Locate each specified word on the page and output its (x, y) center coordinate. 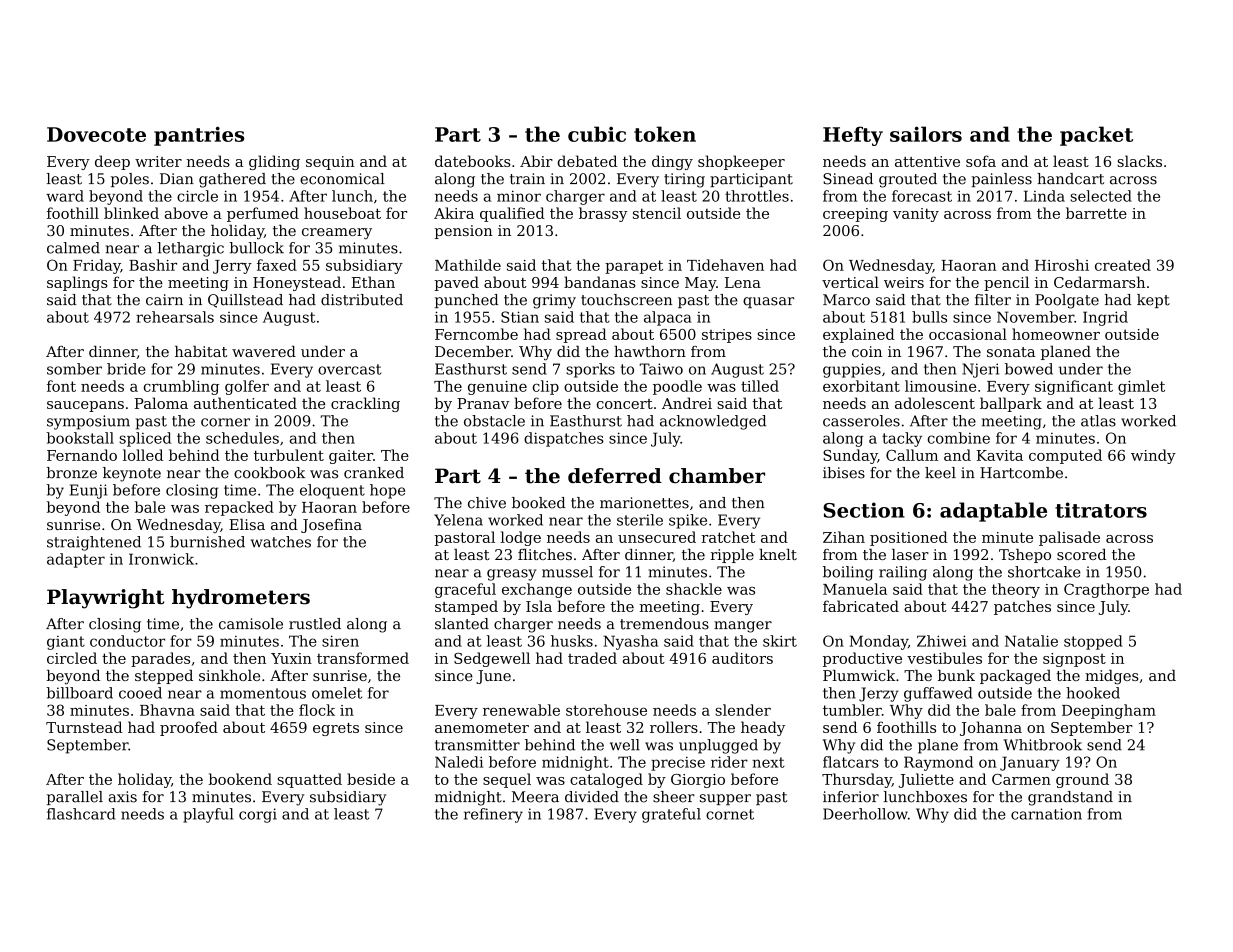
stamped (466, 607)
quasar (768, 302)
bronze (72, 473)
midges (1112, 677)
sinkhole (229, 675)
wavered (264, 351)
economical (342, 179)
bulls (929, 317)
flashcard (81, 814)
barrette (1096, 213)
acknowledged (713, 422)
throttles (757, 196)
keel (940, 473)
